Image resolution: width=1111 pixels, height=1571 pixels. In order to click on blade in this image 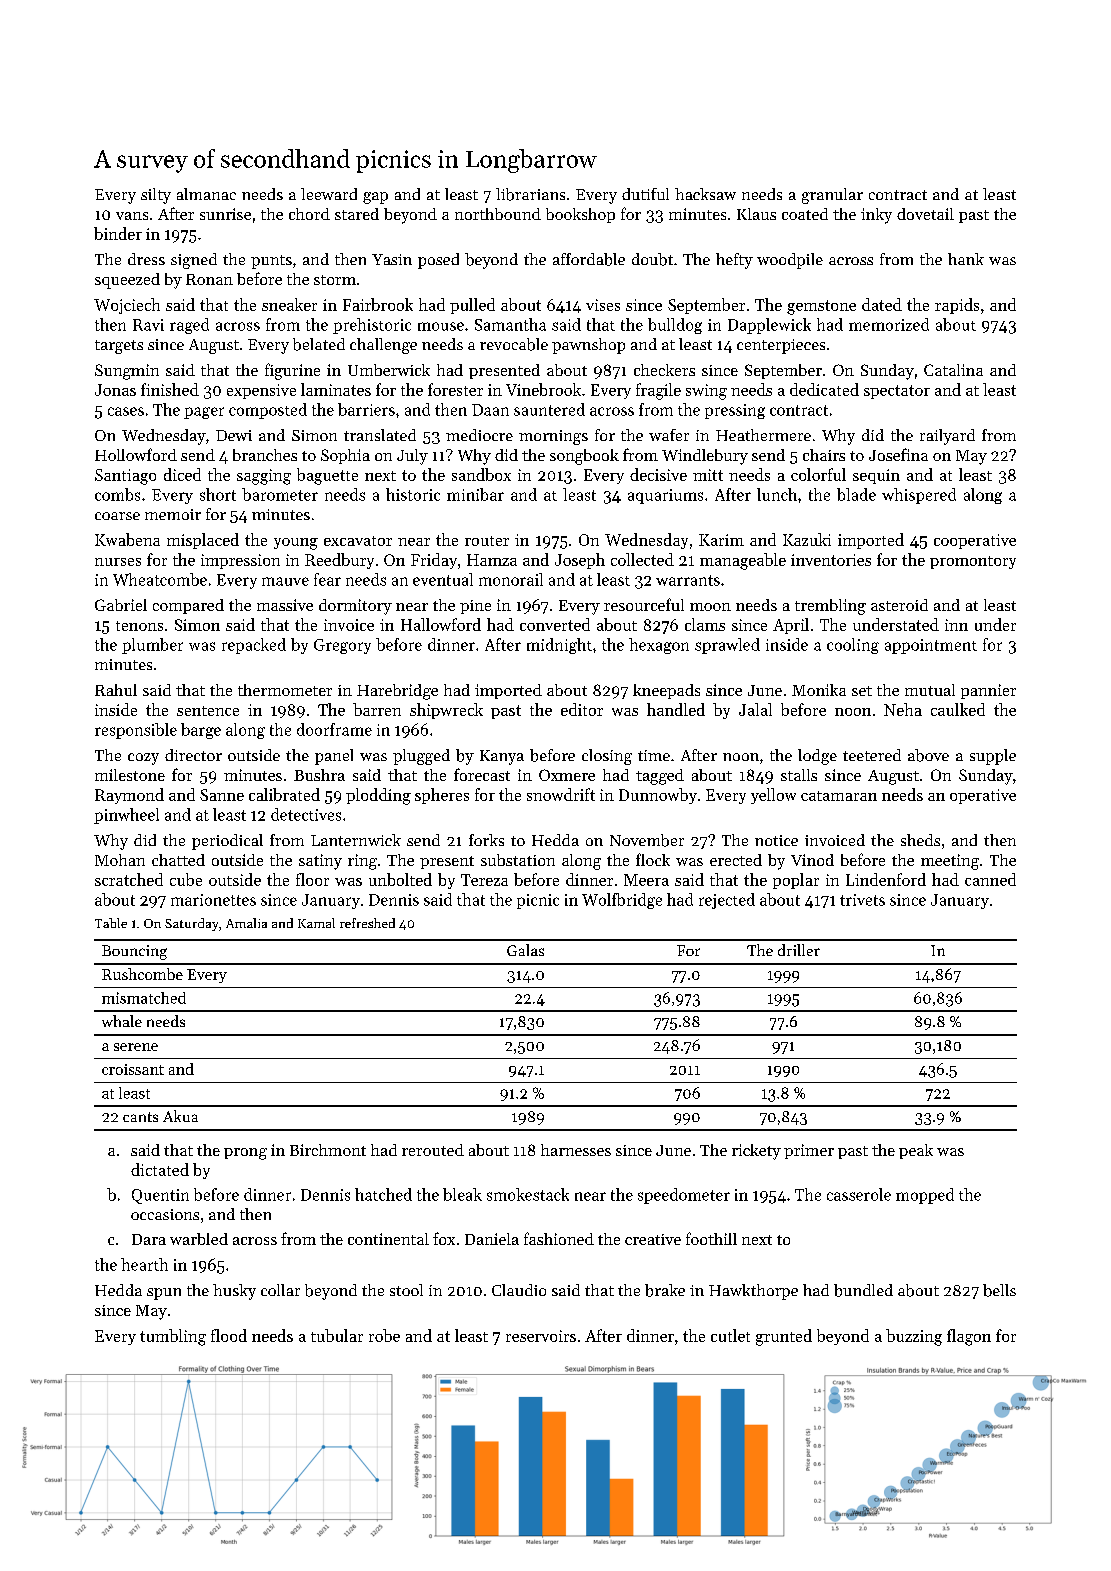, I will do `click(856, 494)`.
